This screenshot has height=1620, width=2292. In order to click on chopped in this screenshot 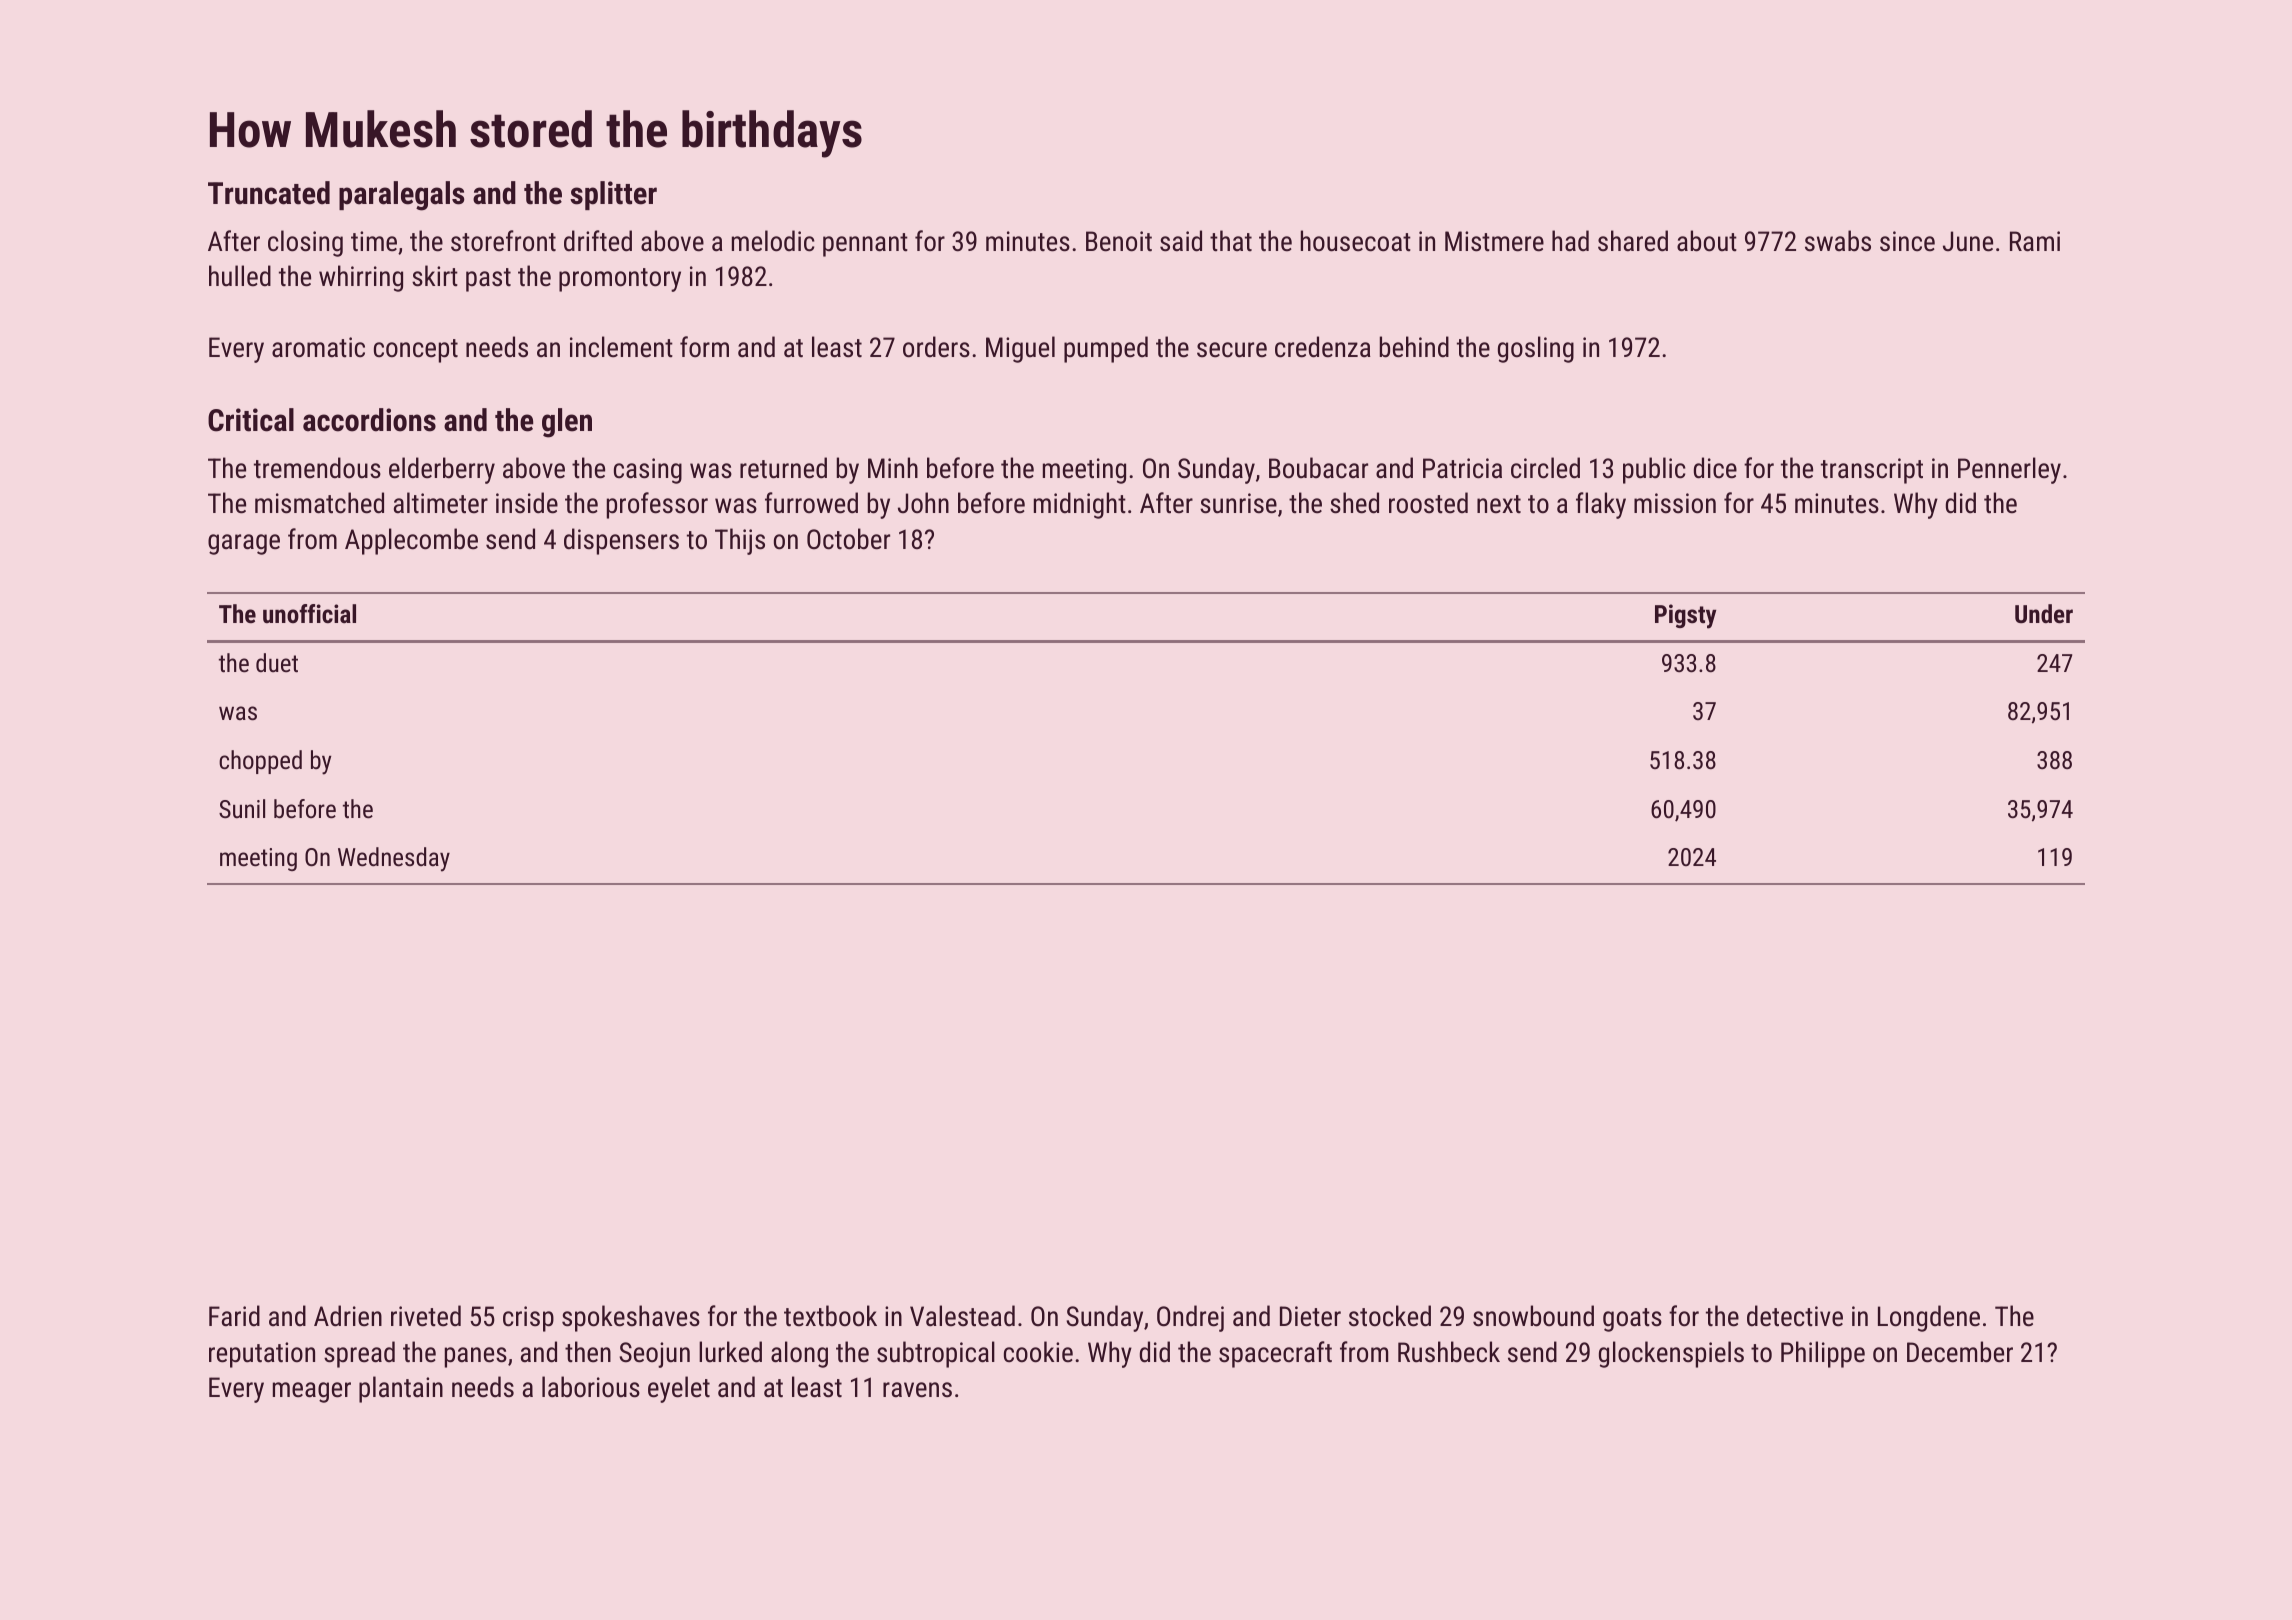, I will do `click(260, 762)`.
